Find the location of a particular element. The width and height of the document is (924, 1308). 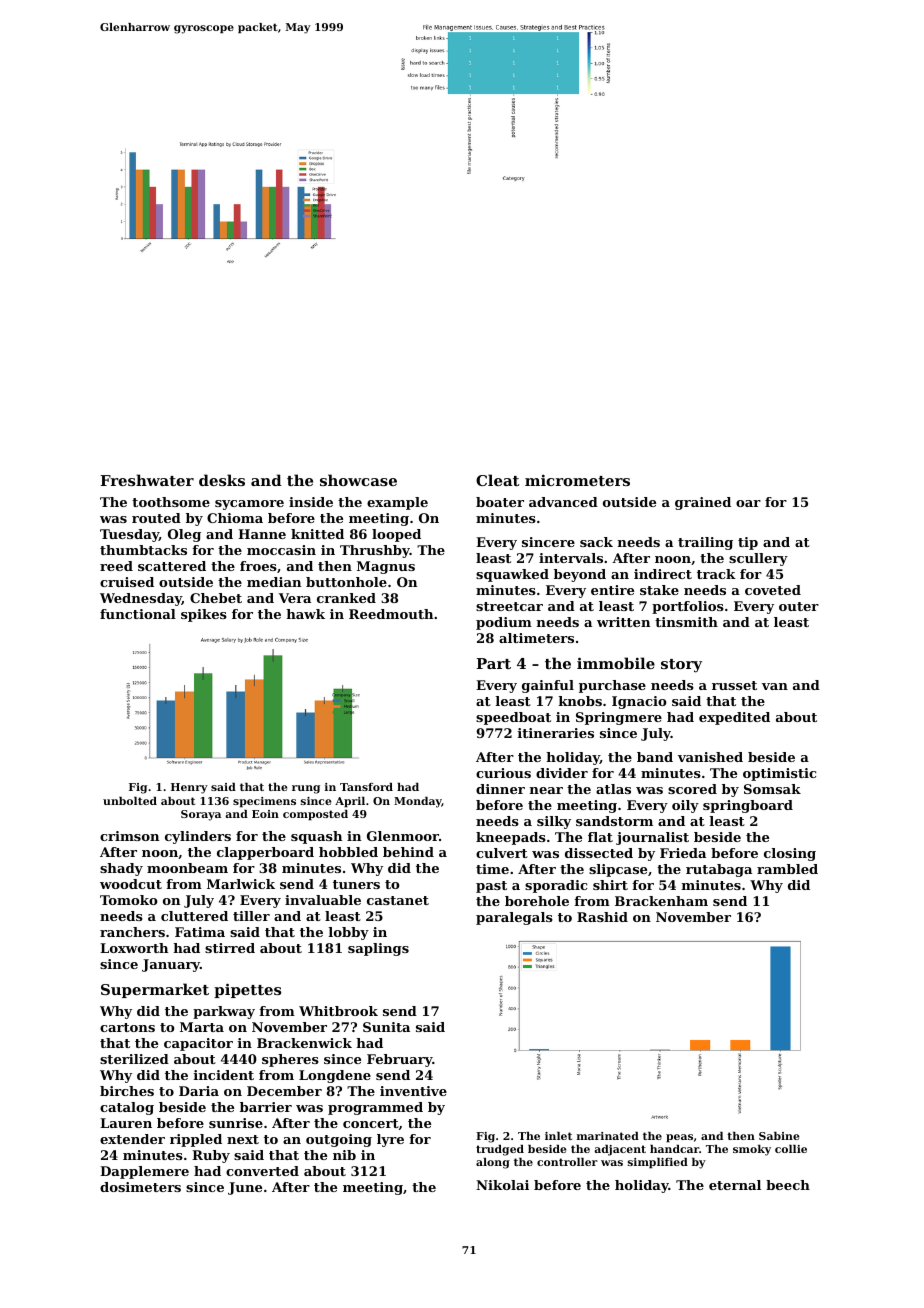

example is located at coordinates (397, 503).
